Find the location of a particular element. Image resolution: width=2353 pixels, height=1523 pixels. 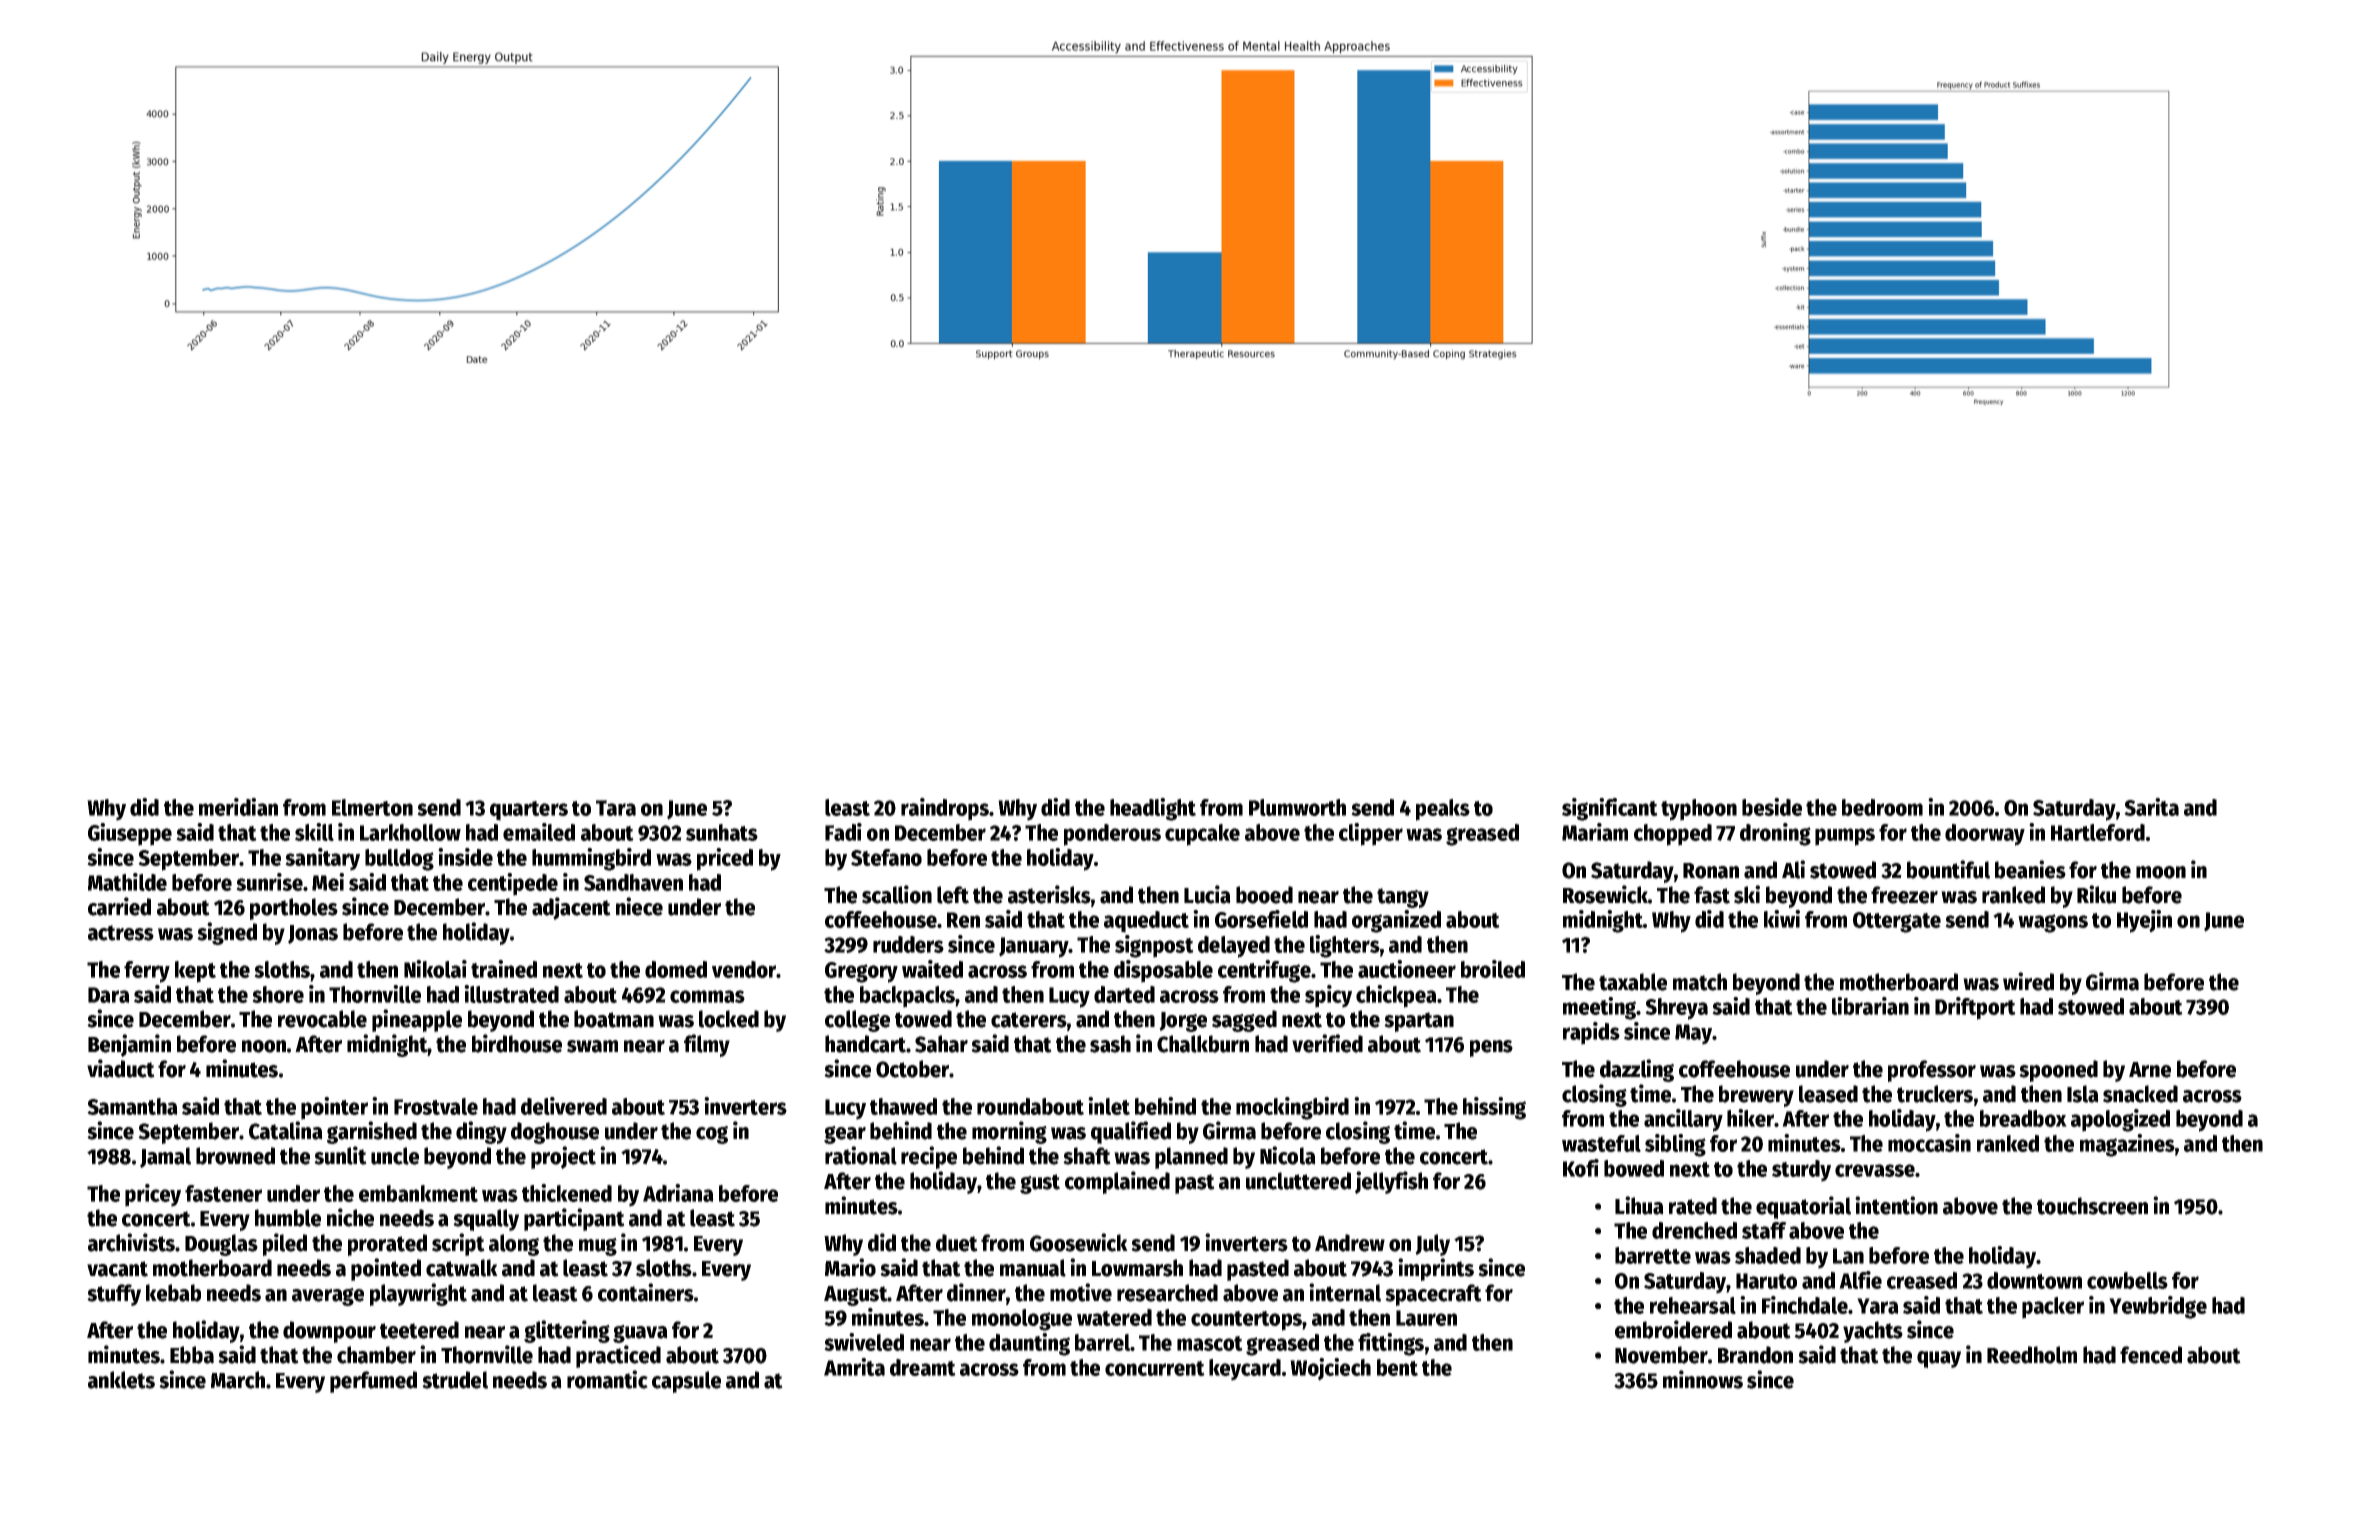

meridian is located at coordinates (238, 807).
